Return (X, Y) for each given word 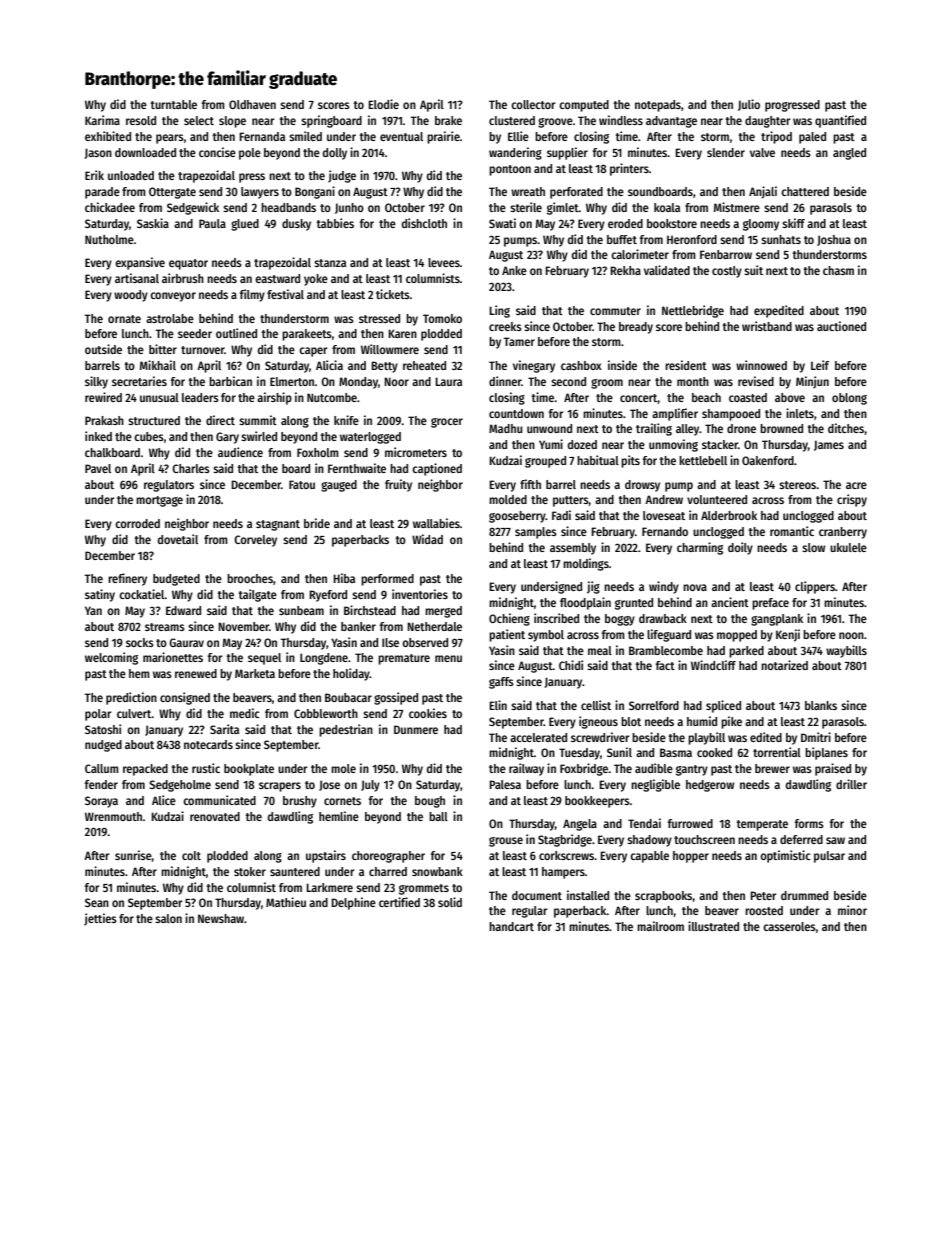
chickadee (110, 207)
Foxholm (318, 452)
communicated (219, 800)
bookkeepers (597, 802)
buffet (622, 239)
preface (770, 604)
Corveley (255, 541)
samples (536, 533)
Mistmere (737, 207)
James (829, 445)
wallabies (436, 523)
